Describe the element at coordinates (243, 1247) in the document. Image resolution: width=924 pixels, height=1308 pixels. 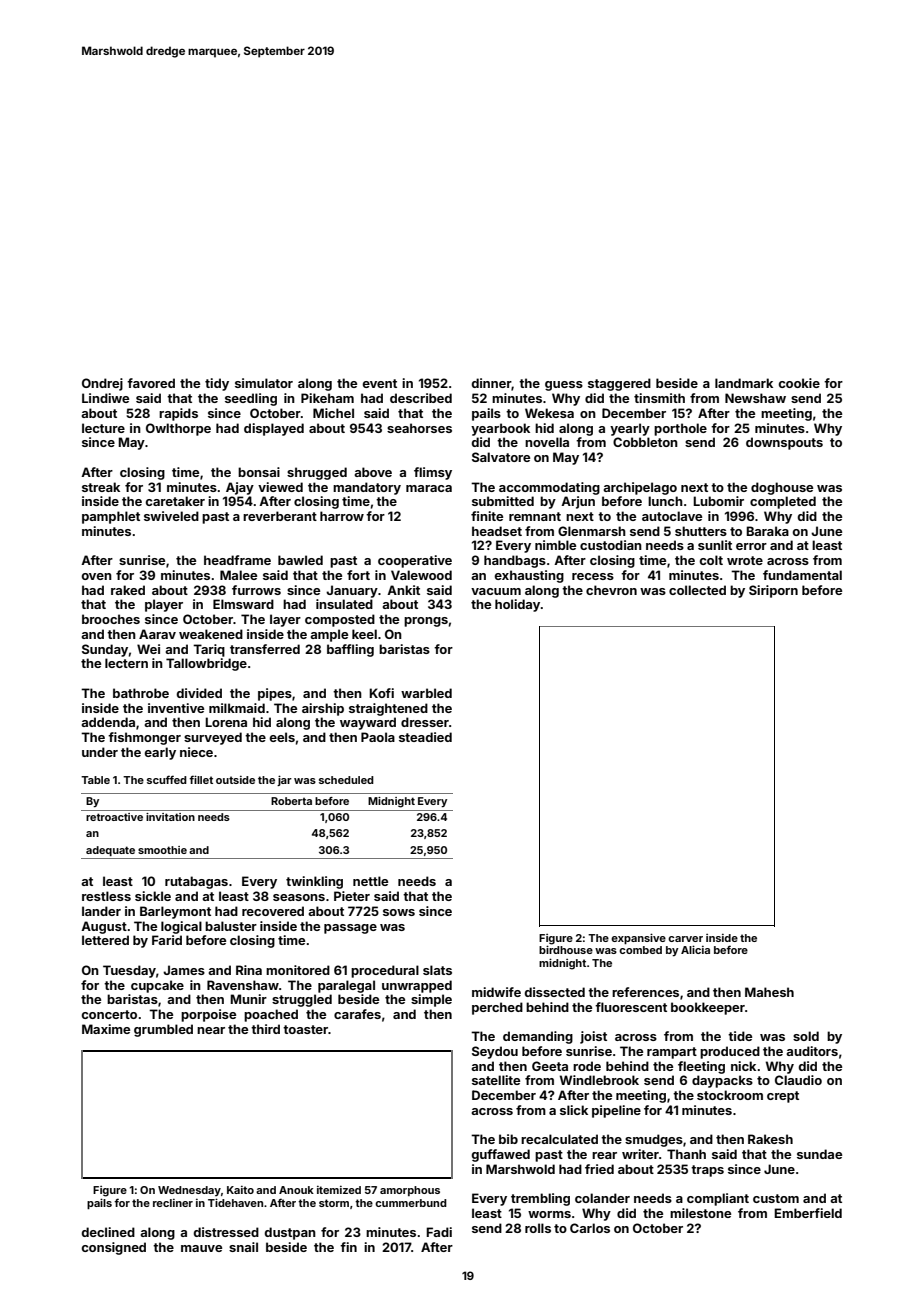
I see `snail` at that location.
